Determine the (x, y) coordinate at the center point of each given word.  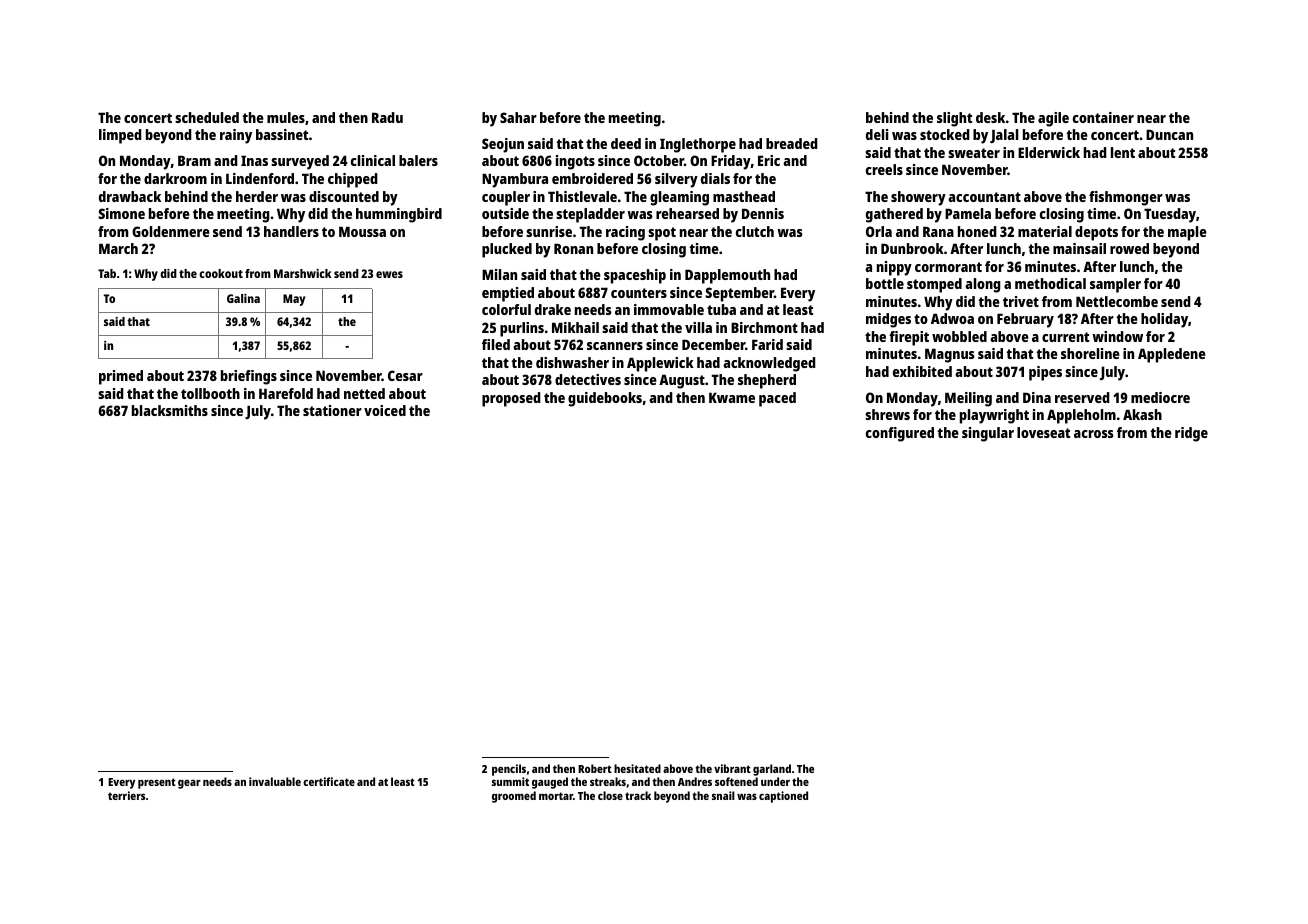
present (157, 783)
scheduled (207, 117)
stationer (332, 410)
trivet (1021, 301)
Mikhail (575, 327)
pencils (509, 770)
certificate (329, 781)
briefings (249, 377)
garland (772, 770)
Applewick (660, 364)
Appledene (1172, 355)
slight (954, 119)
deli (877, 134)
